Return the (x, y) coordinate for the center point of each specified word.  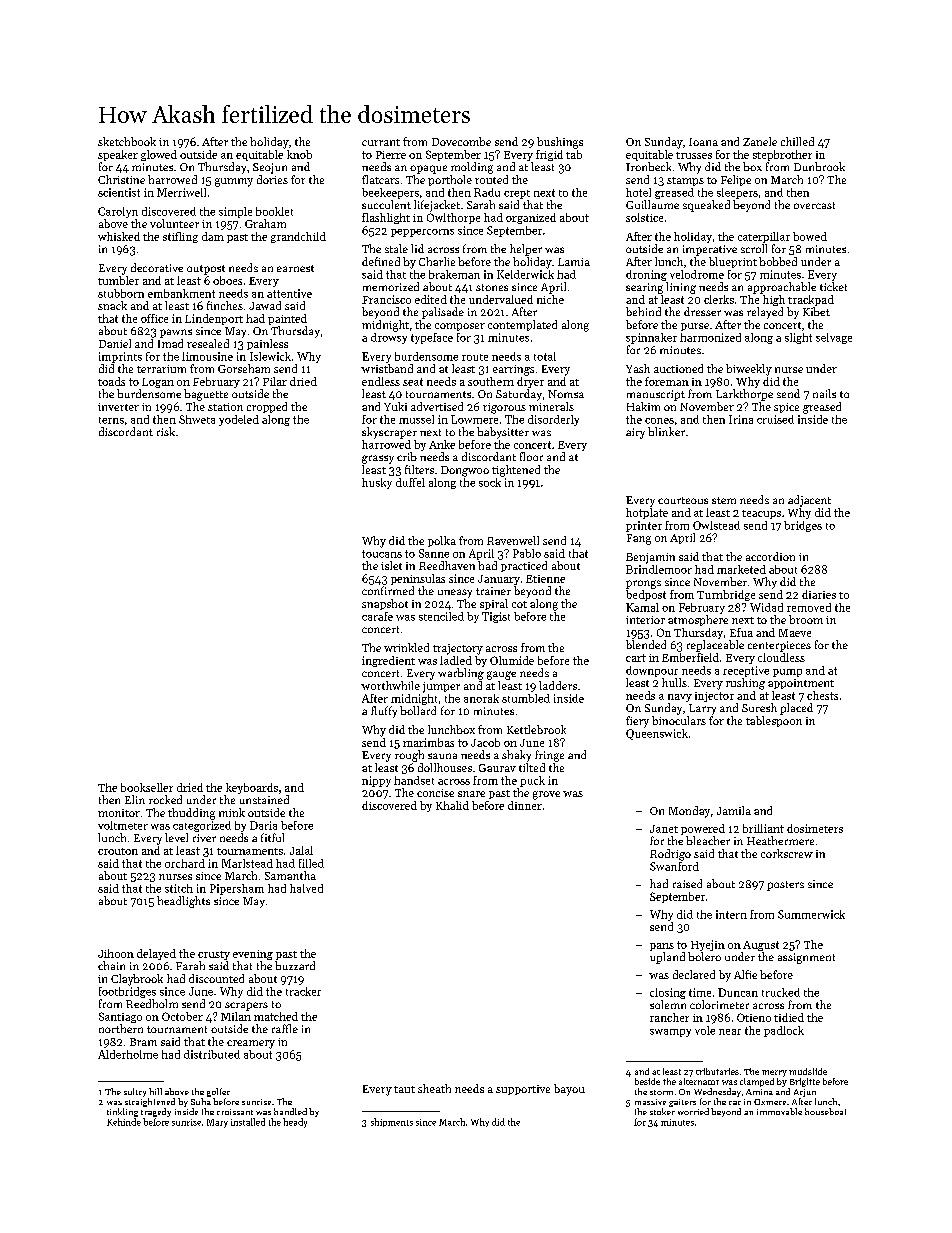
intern (731, 914)
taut (404, 1089)
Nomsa (566, 394)
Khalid (452, 805)
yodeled (239, 420)
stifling (180, 237)
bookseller (147, 787)
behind (643, 311)
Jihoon (116, 953)
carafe (377, 616)
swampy (670, 1033)
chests (822, 695)
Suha (201, 1101)
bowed (810, 236)
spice (786, 408)
